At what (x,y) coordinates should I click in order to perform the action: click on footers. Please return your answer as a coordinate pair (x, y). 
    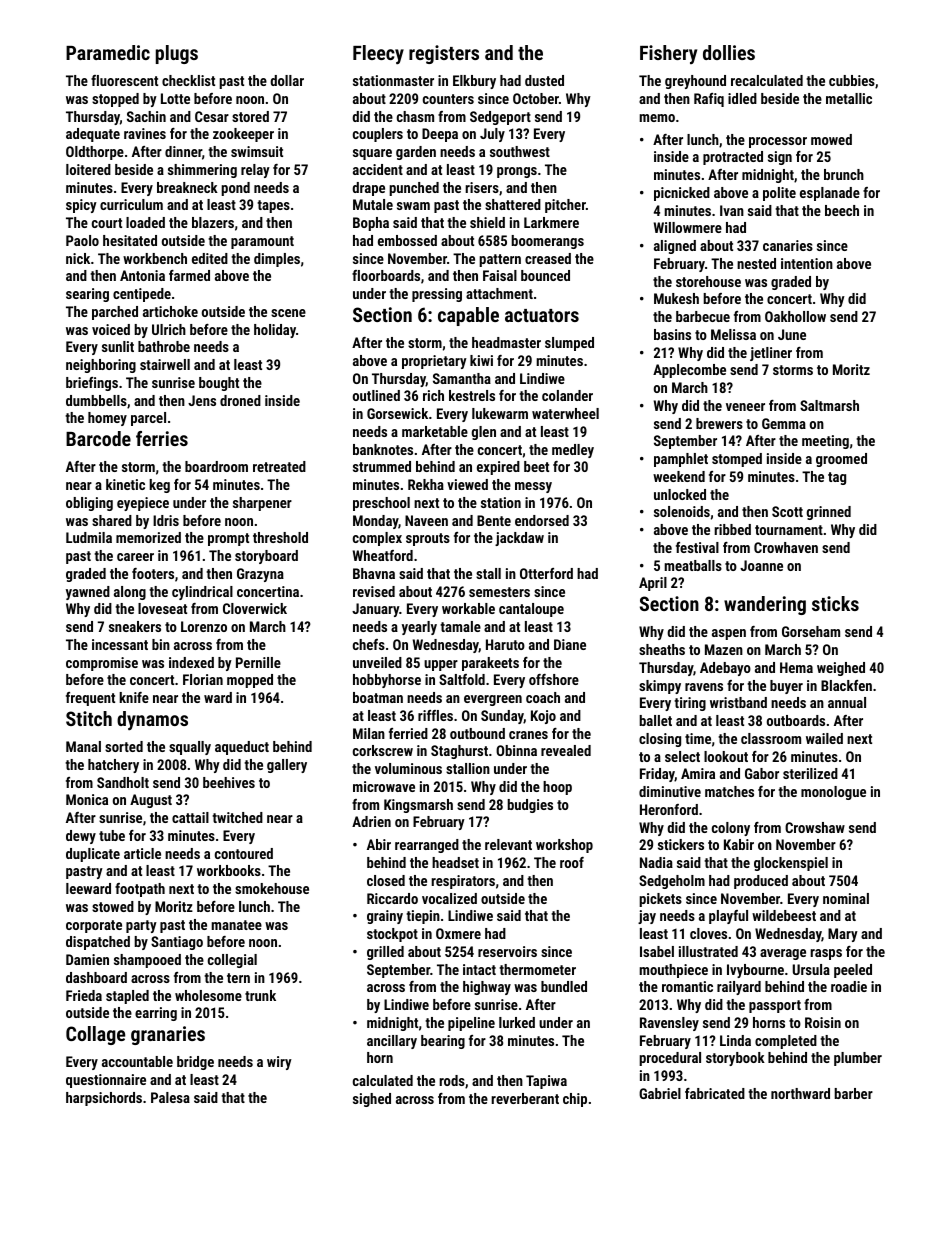
    Looking at the image, I should click on (153, 573).
